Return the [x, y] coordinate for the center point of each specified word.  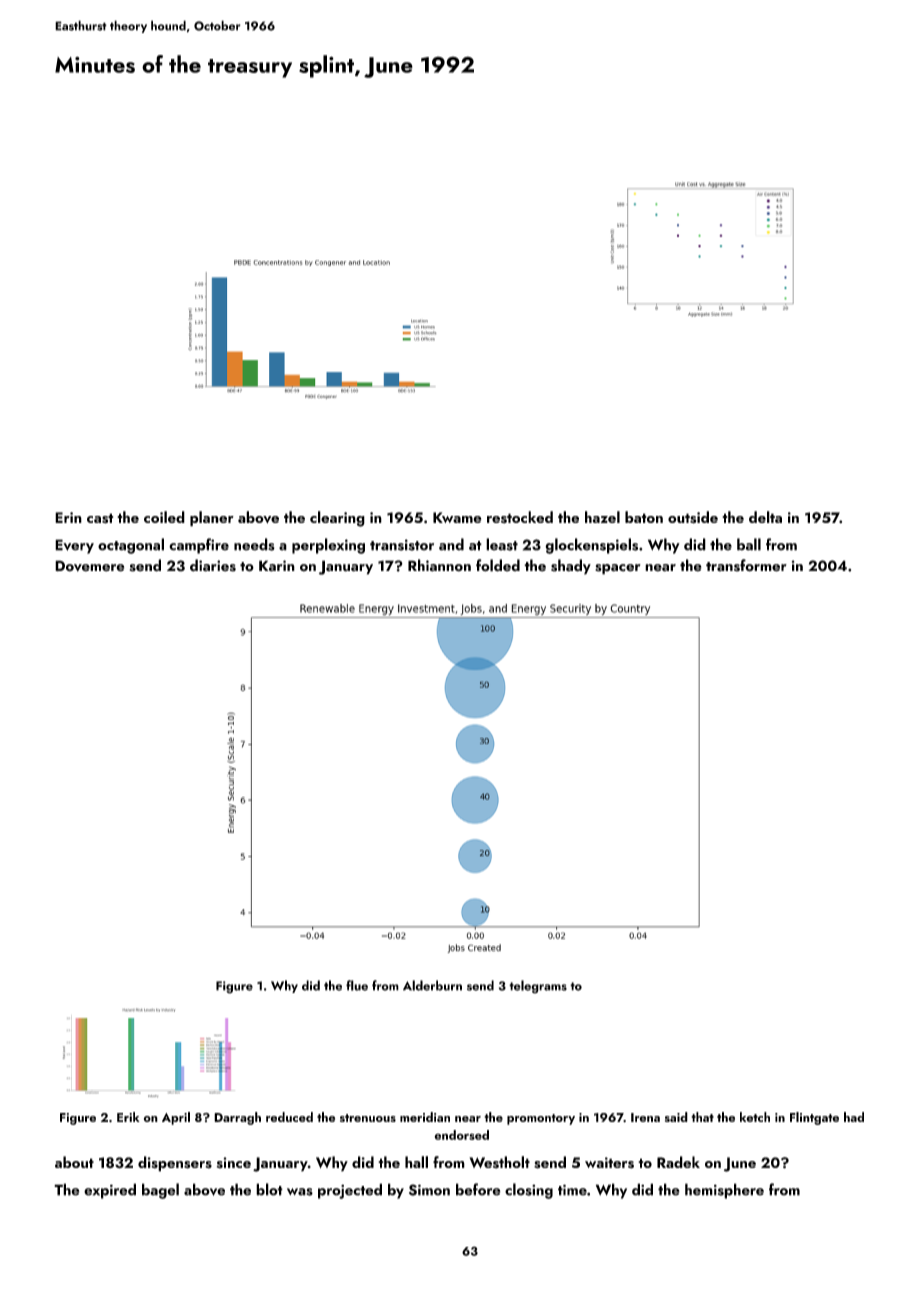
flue [357, 985]
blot [269, 1189]
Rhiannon [439, 565]
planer [212, 519]
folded [498, 565]
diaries [213, 565]
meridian [425, 1117]
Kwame [457, 517]
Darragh [237, 1118]
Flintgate [814, 1118]
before [478, 1189]
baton [644, 517]
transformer [746, 565]
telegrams [538, 987]
